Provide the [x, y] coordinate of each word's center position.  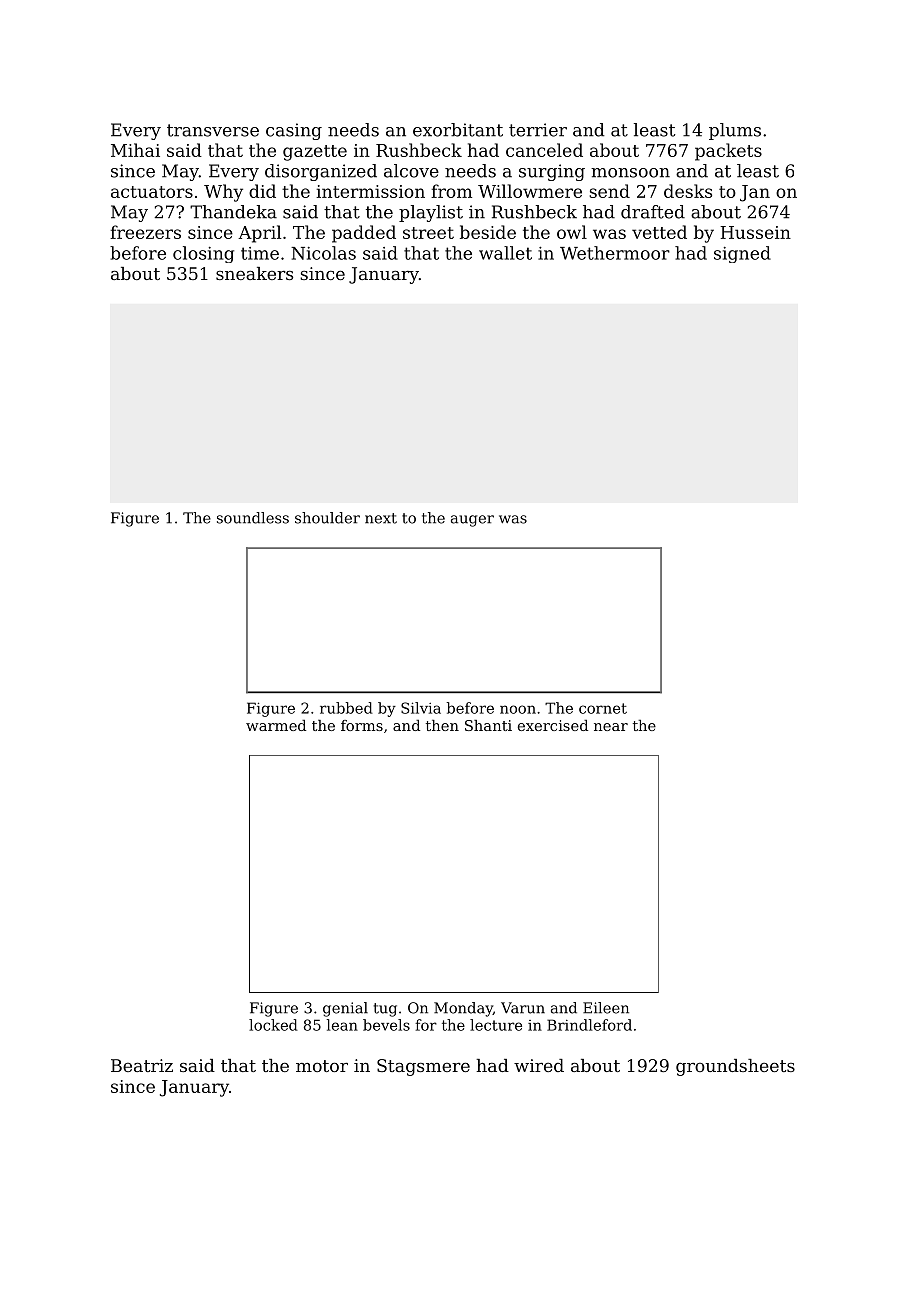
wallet [505, 253]
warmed [276, 725]
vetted [659, 232]
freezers [145, 232]
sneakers [254, 273]
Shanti [488, 725]
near [611, 727]
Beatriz [142, 1065]
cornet [603, 708]
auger [472, 521]
